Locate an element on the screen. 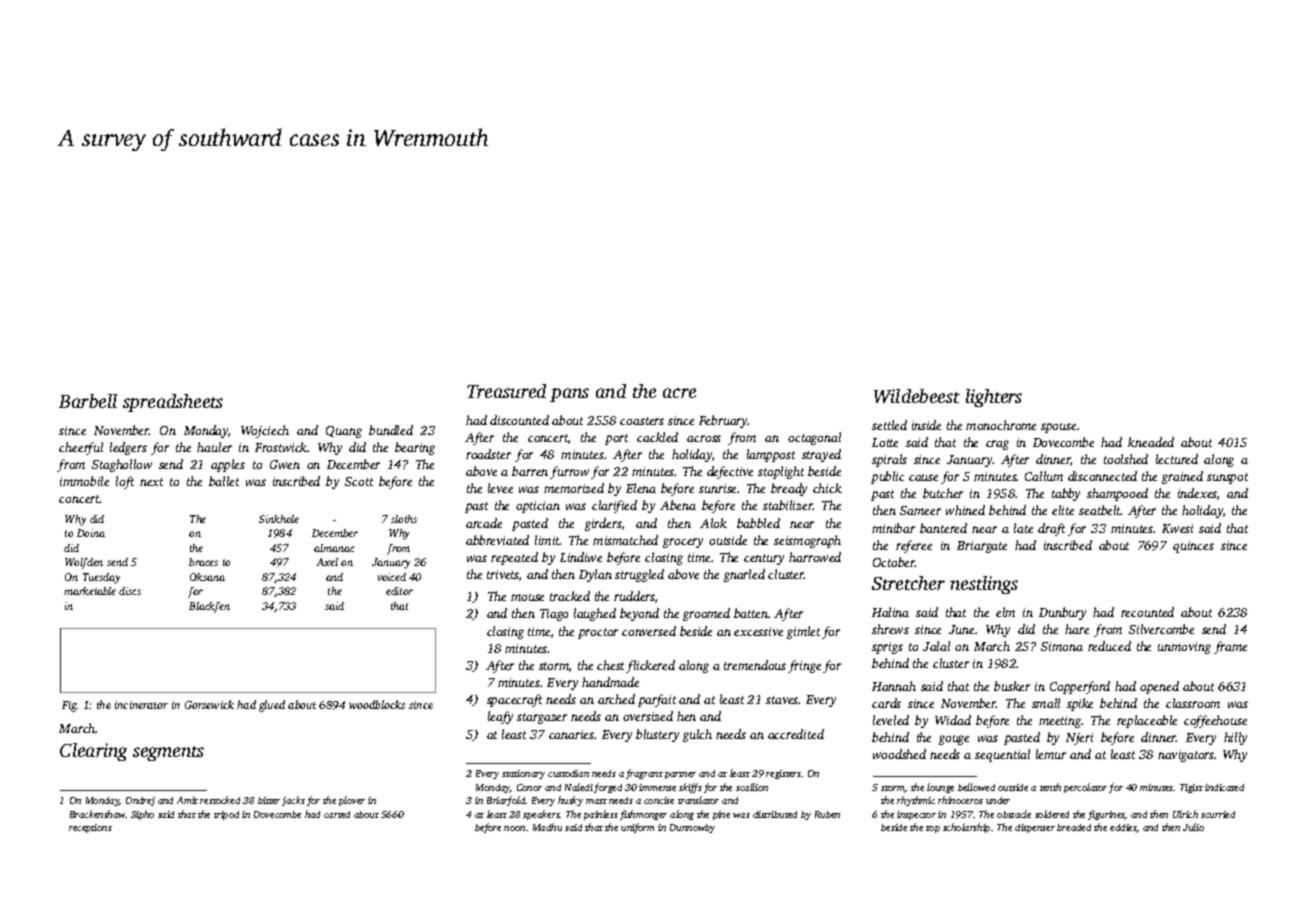 This screenshot has height=924, width=1308. Blackfen is located at coordinates (209, 607).
